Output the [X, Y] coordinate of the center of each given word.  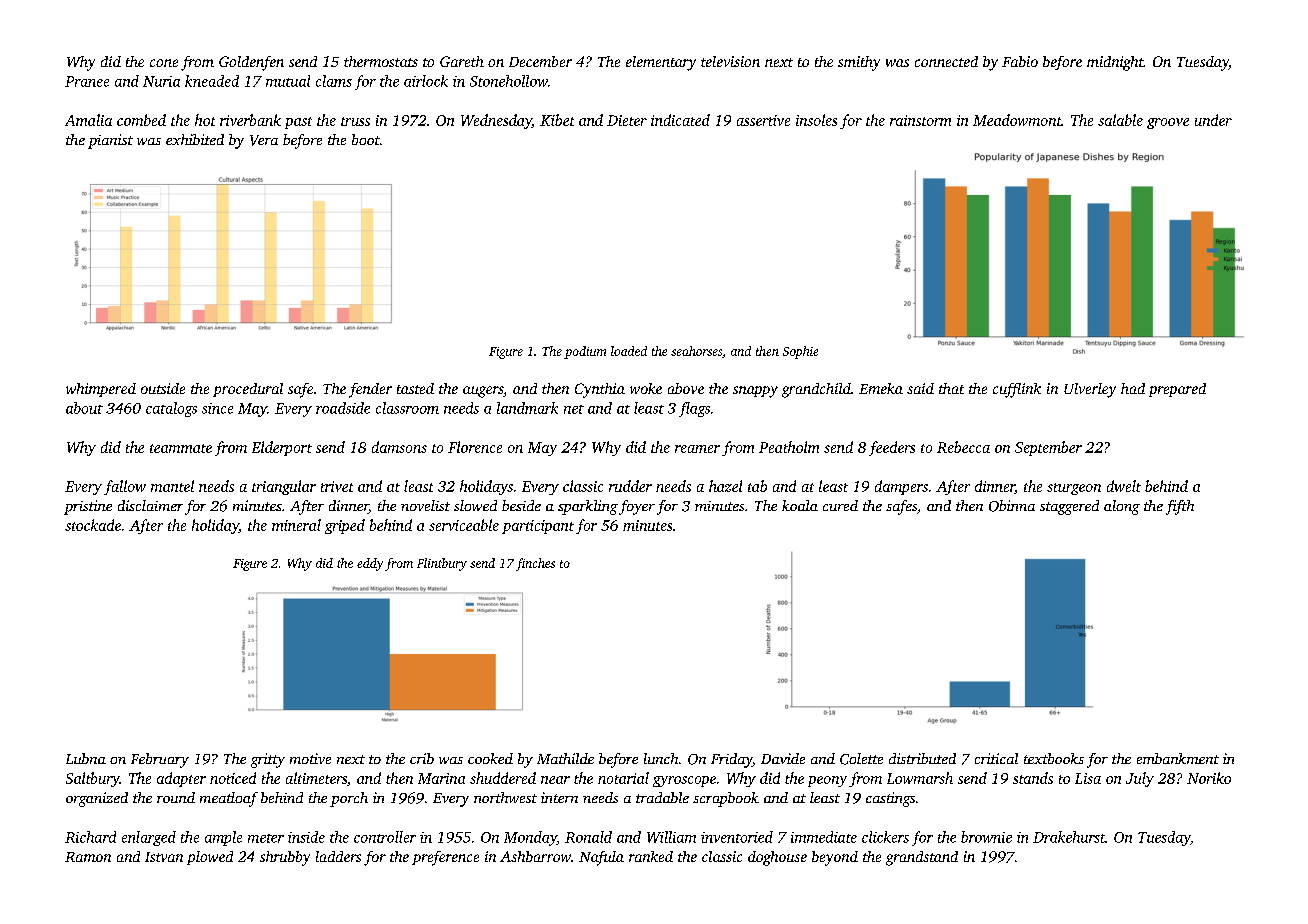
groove [1168, 123]
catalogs [171, 409]
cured [840, 505]
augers [483, 392]
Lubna [86, 758]
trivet [337, 486]
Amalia [88, 120]
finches [535, 564]
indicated [680, 120]
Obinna [1012, 506]
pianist [110, 141]
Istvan [164, 857]
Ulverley [1090, 390]
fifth [1180, 507]
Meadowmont [1017, 120]
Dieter [627, 120]
